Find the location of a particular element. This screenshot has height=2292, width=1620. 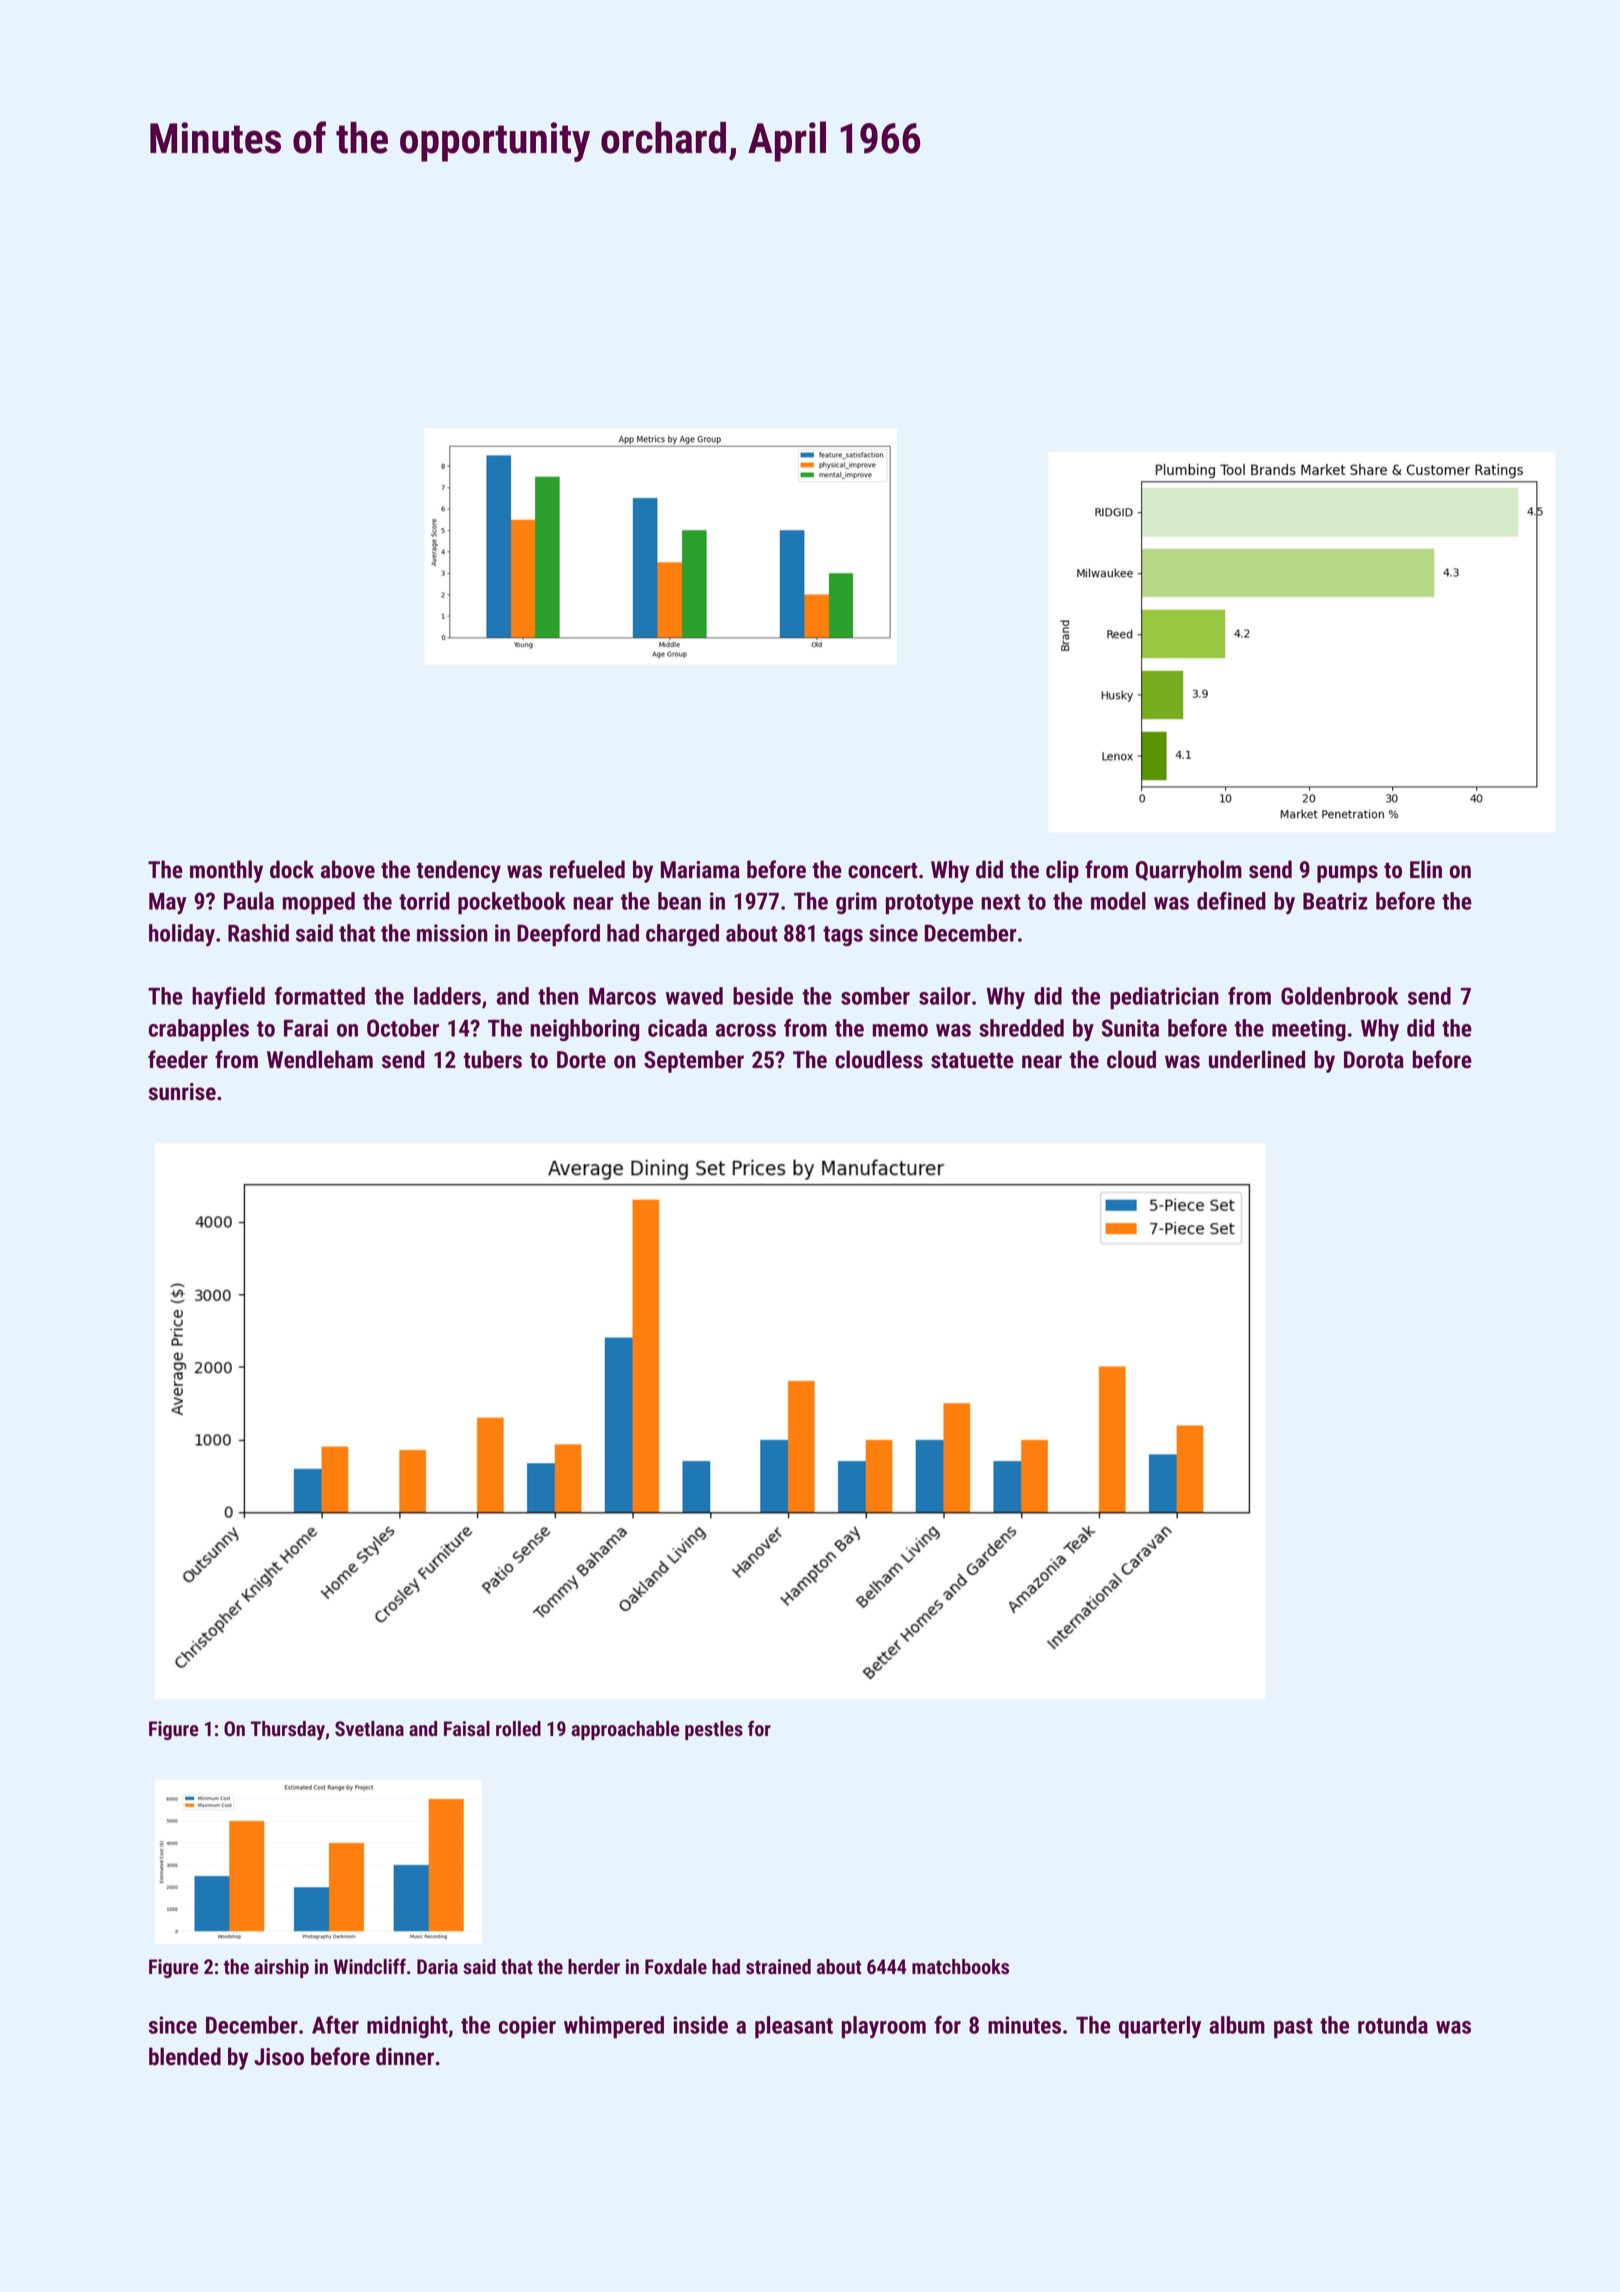

copier is located at coordinates (527, 2027).
